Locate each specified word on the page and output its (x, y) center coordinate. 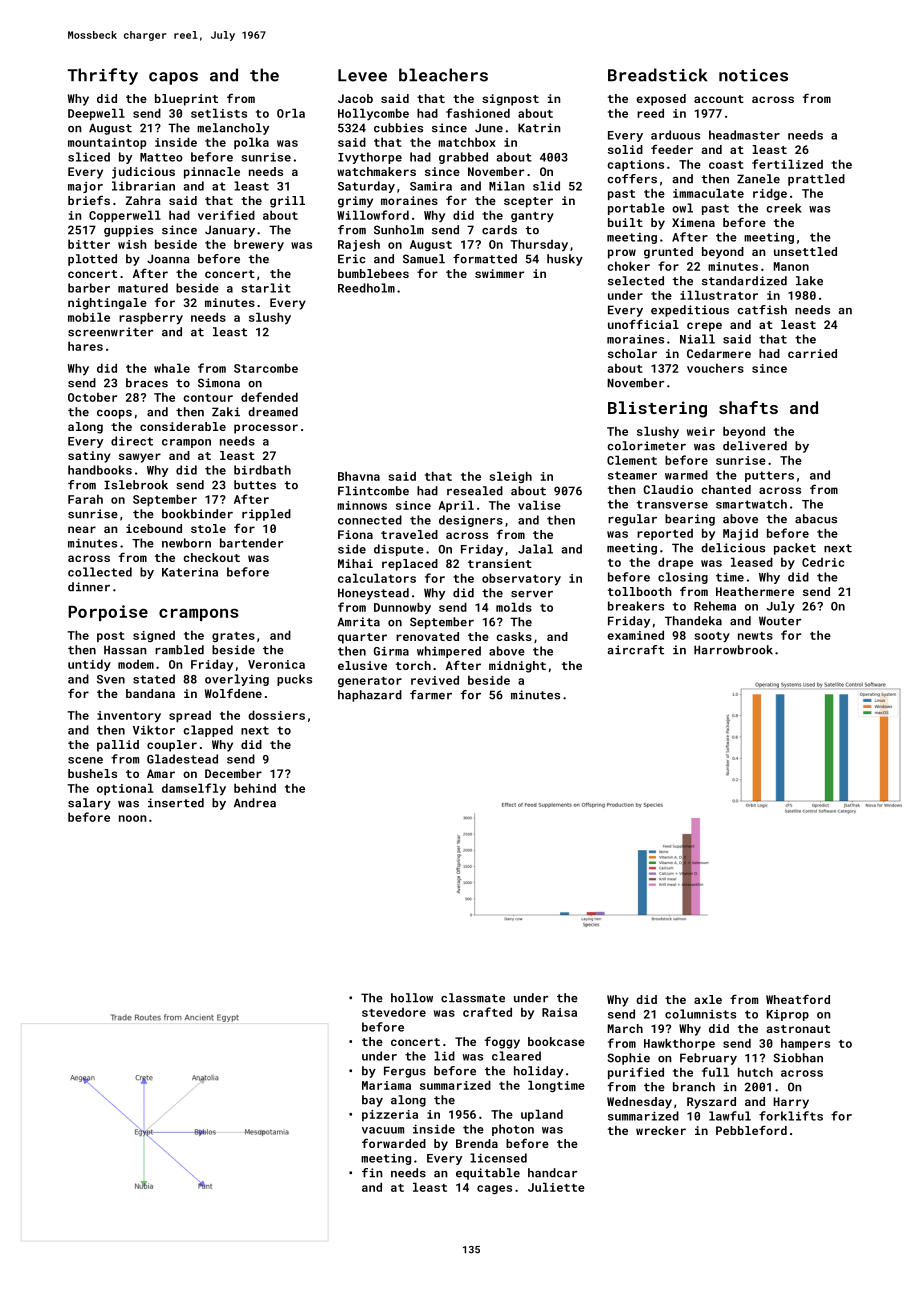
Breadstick (658, 75)
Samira (431, 186)
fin (372, 1172)
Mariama (386, 1085)
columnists (700, 1014)
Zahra (143, 200)
